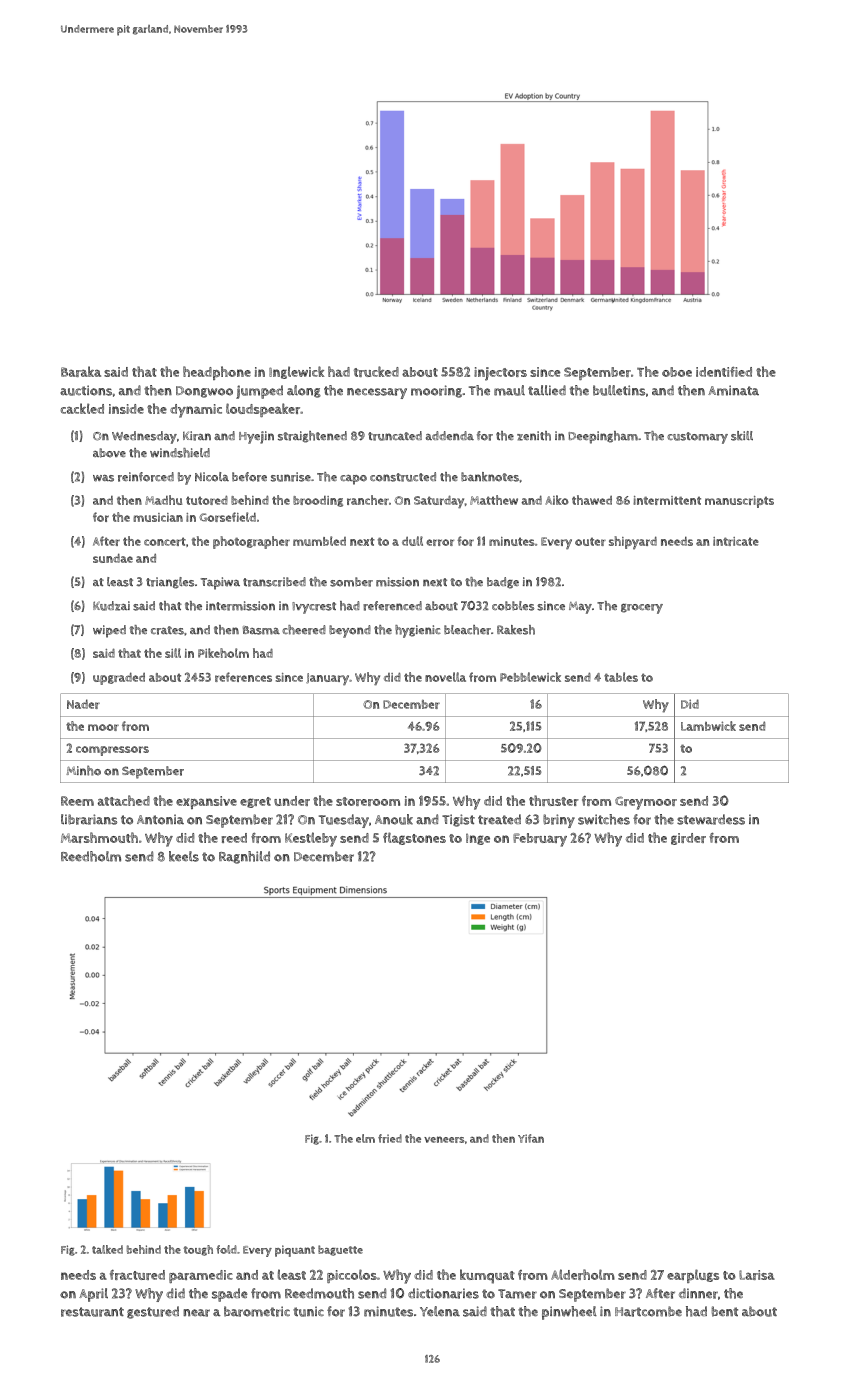  What do you see at coordinates (160, 819) in the page?
I see `Antonia` at bounding box center [160, 819].
